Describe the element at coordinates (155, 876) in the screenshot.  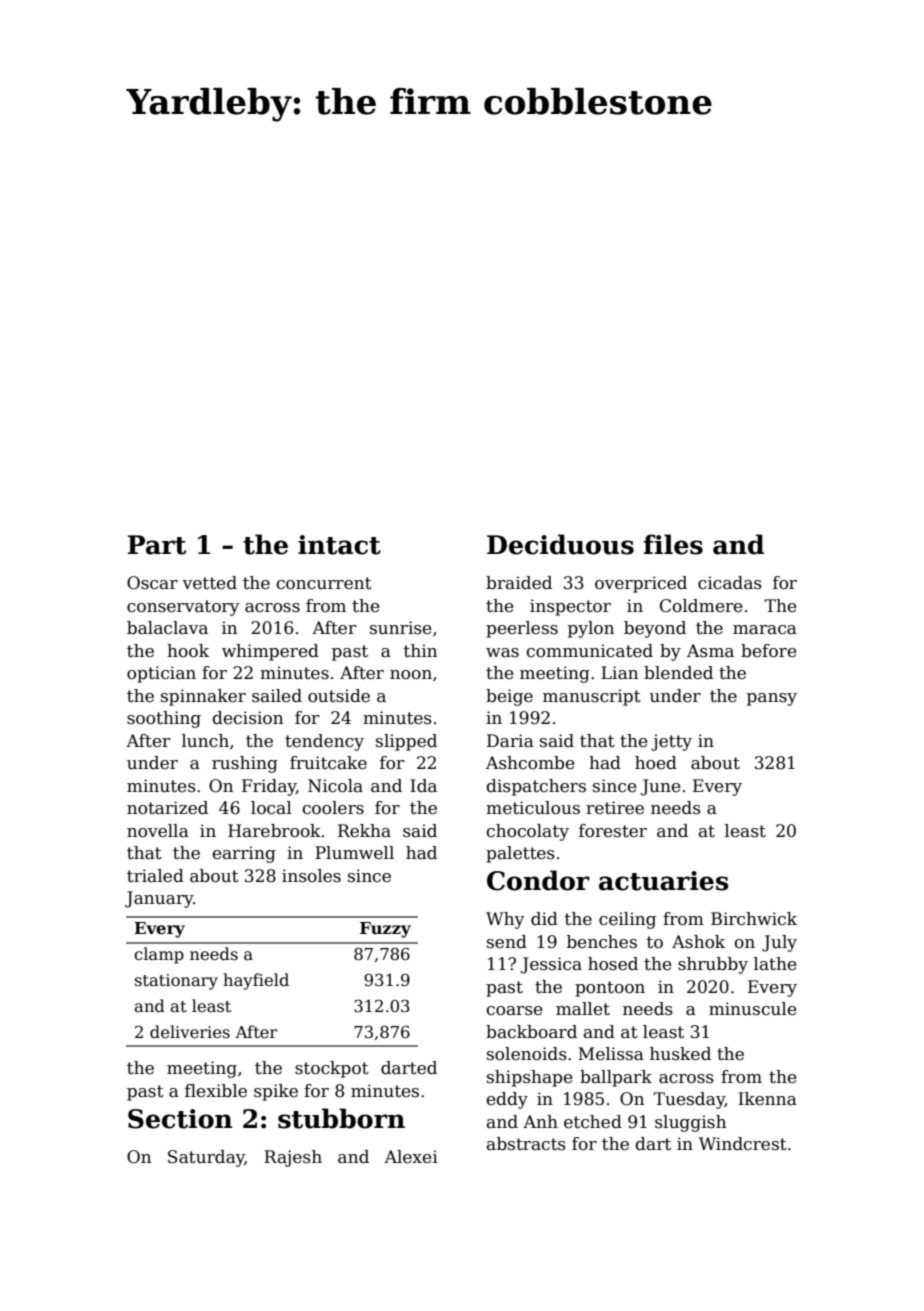
I see `trialed` at that location.
